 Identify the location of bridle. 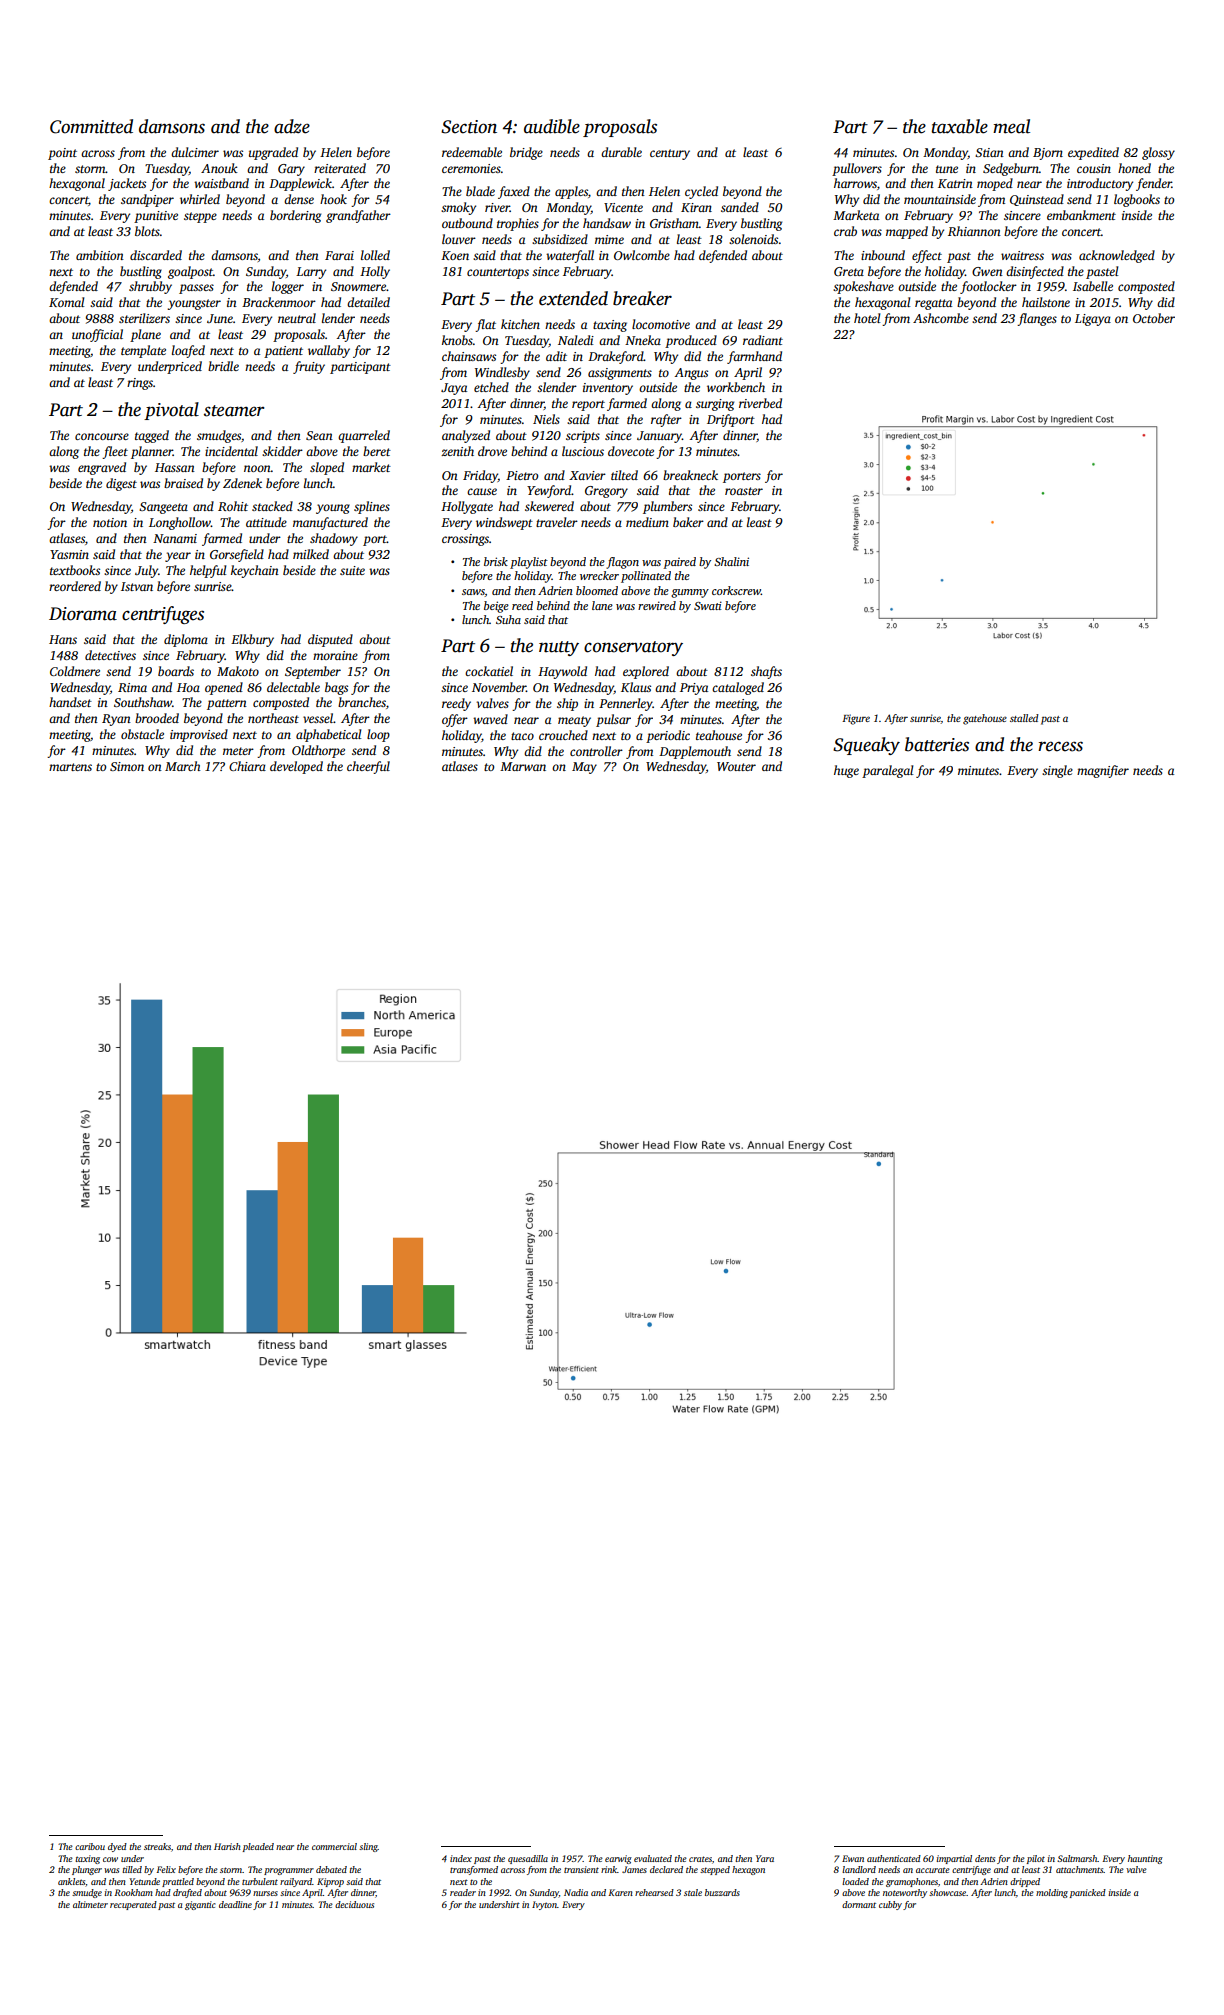
(223, 366).
